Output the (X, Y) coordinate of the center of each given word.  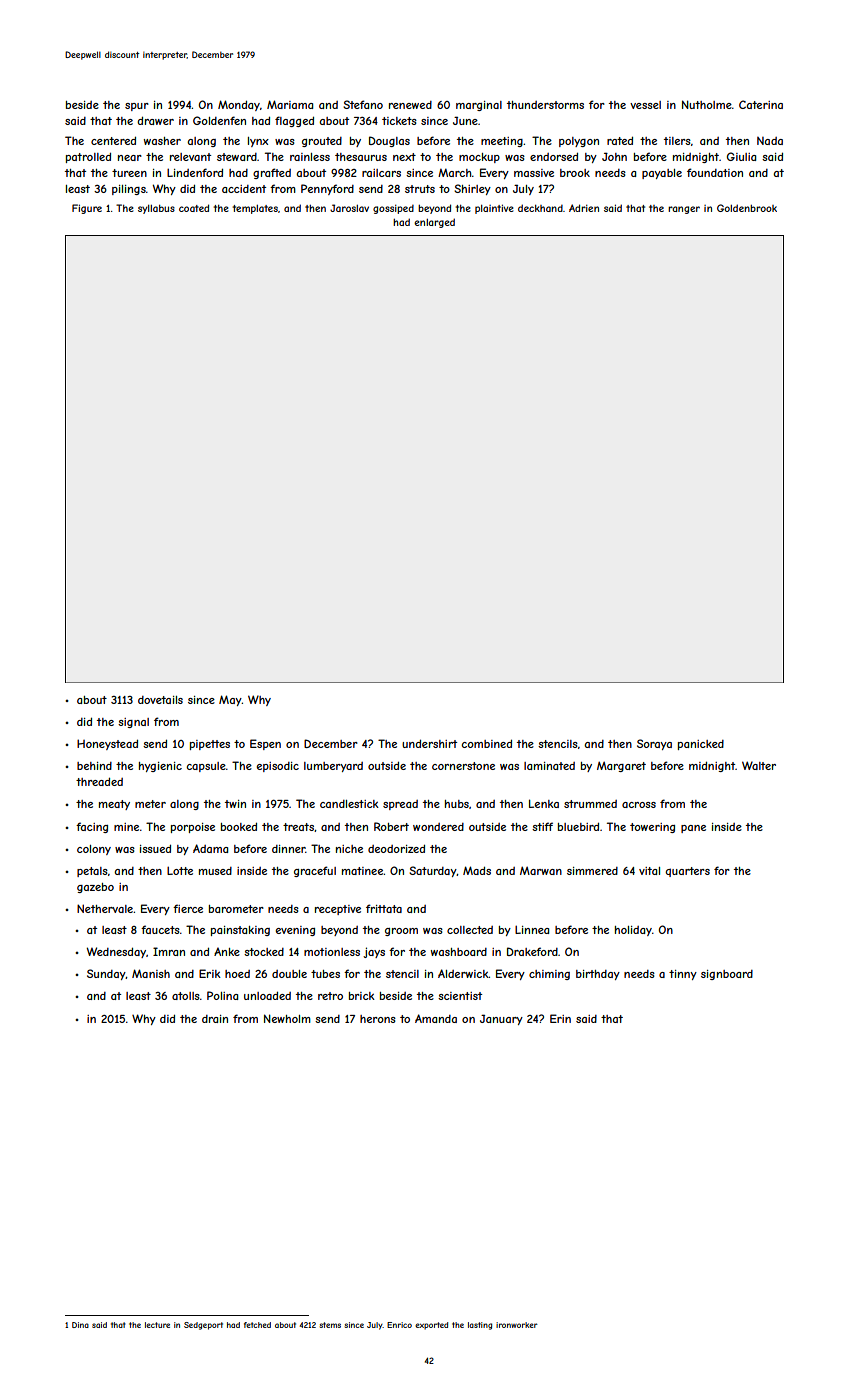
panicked (701, 745)
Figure (87, 209)
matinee (363, 871)
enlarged (434, 223)
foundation (715, 172)
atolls (186, 996)
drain (215, 1019)
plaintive (494, 209)
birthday (598, 975)
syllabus (156, 209)
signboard (727, 975)
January (501, 1019)
